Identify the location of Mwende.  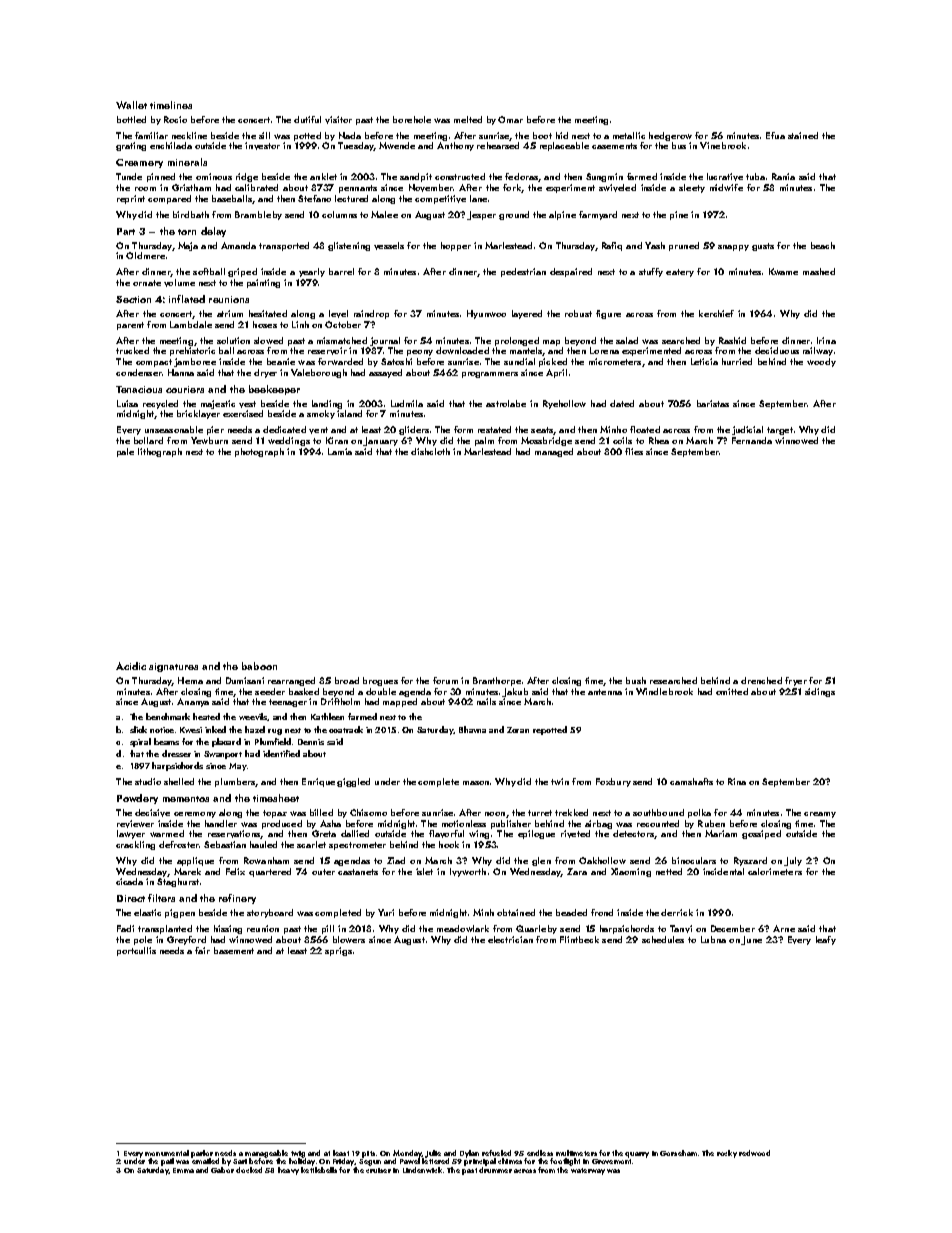
(397, 145).
